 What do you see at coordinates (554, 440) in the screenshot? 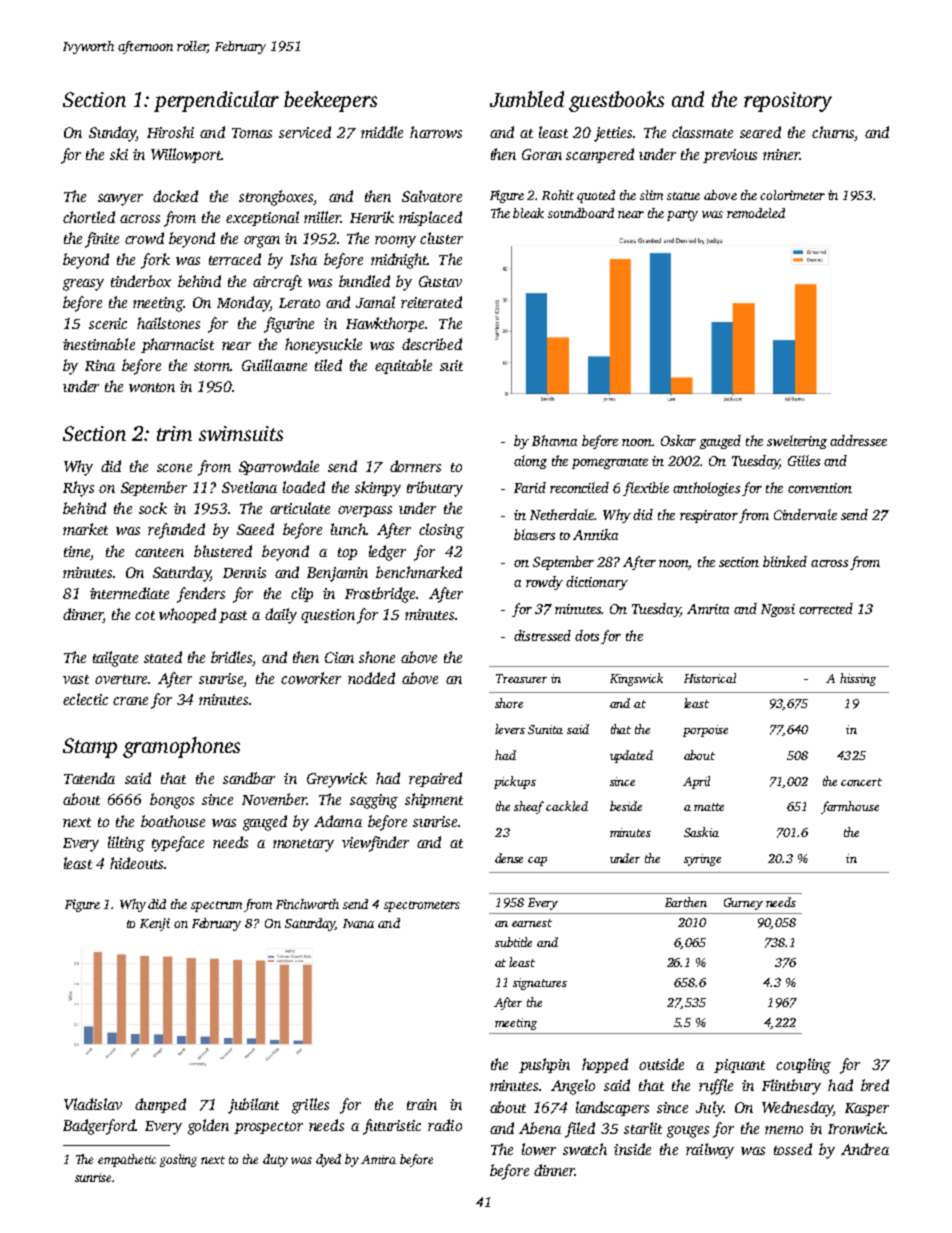
I see `Bhavna` at bounding box center [554, 440].
